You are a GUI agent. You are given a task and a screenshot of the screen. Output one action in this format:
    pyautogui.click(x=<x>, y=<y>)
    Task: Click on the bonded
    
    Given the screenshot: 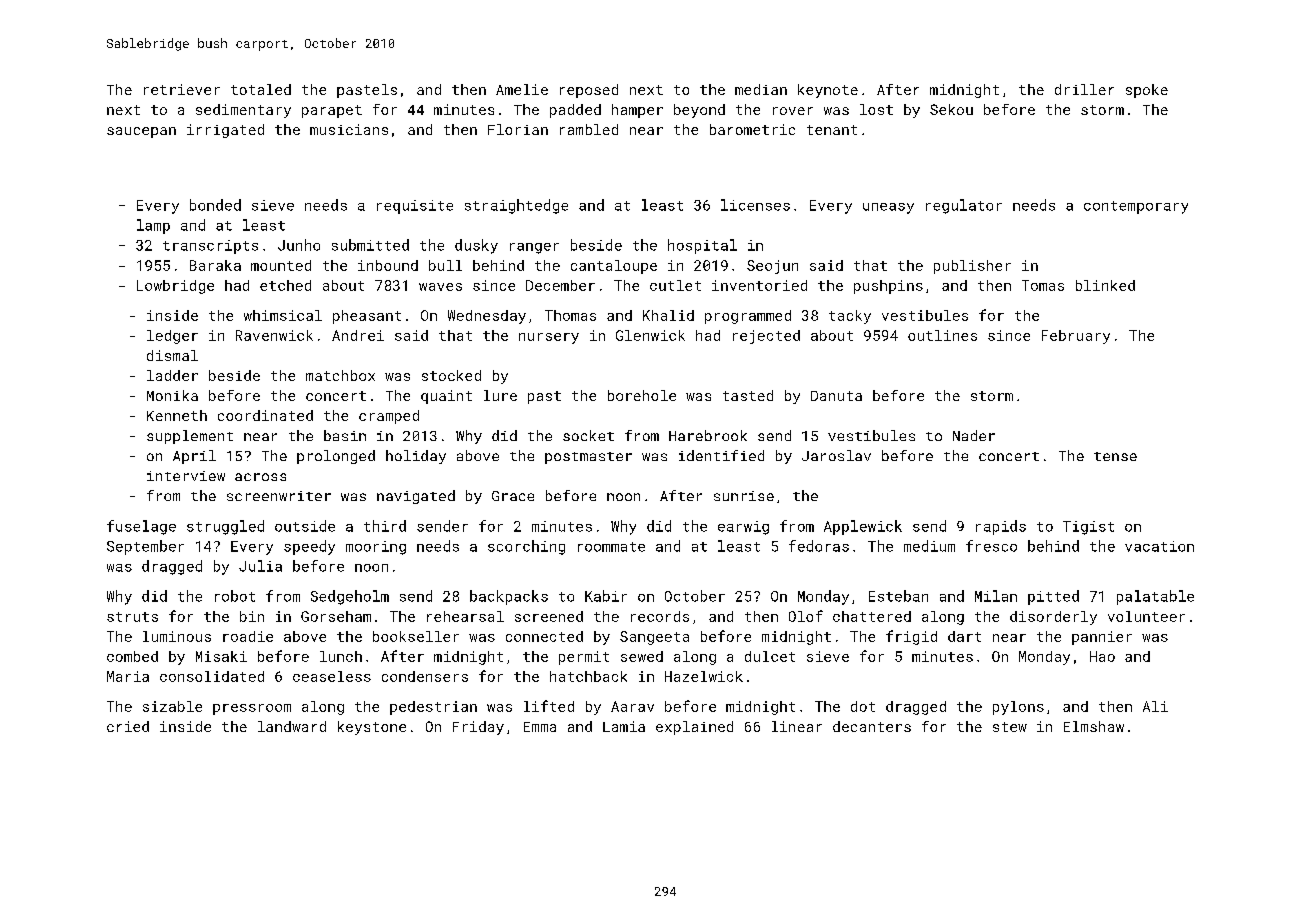 What is the action you would take?
    pyautogui.click(x=215, y=205)
